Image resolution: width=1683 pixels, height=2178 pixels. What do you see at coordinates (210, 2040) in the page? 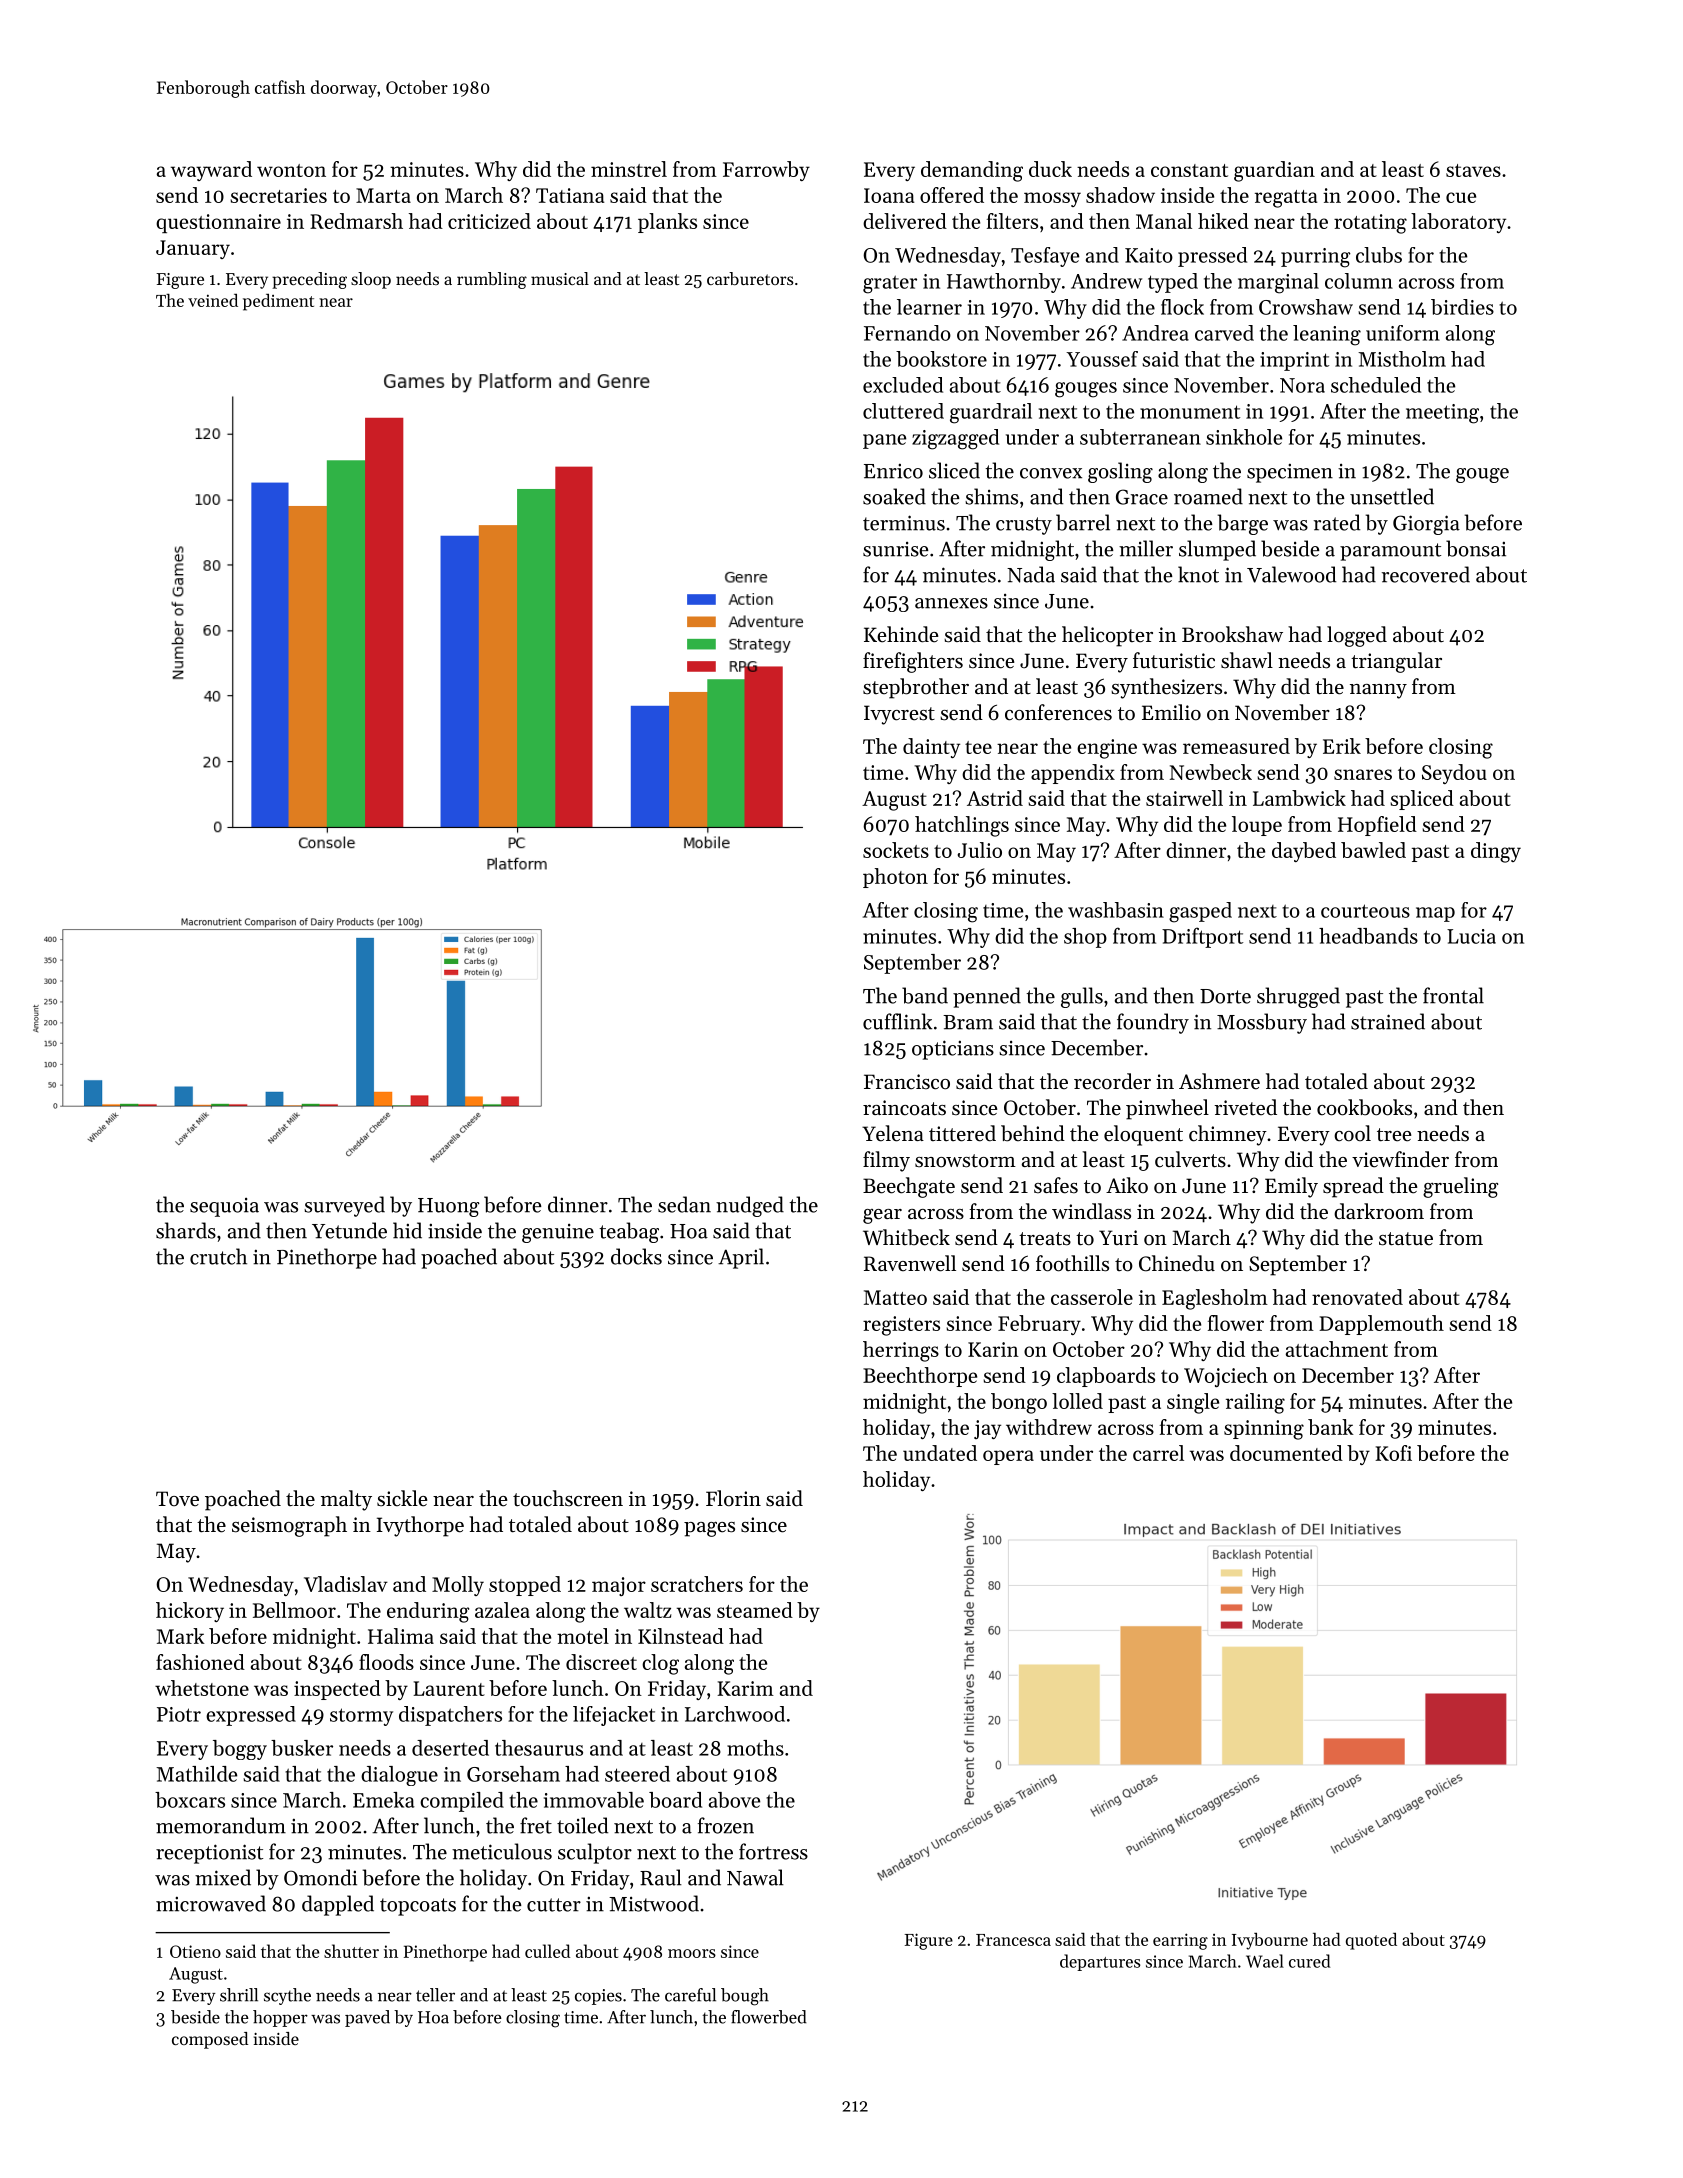
I see `composed` at bounding box center [210, 2040].
